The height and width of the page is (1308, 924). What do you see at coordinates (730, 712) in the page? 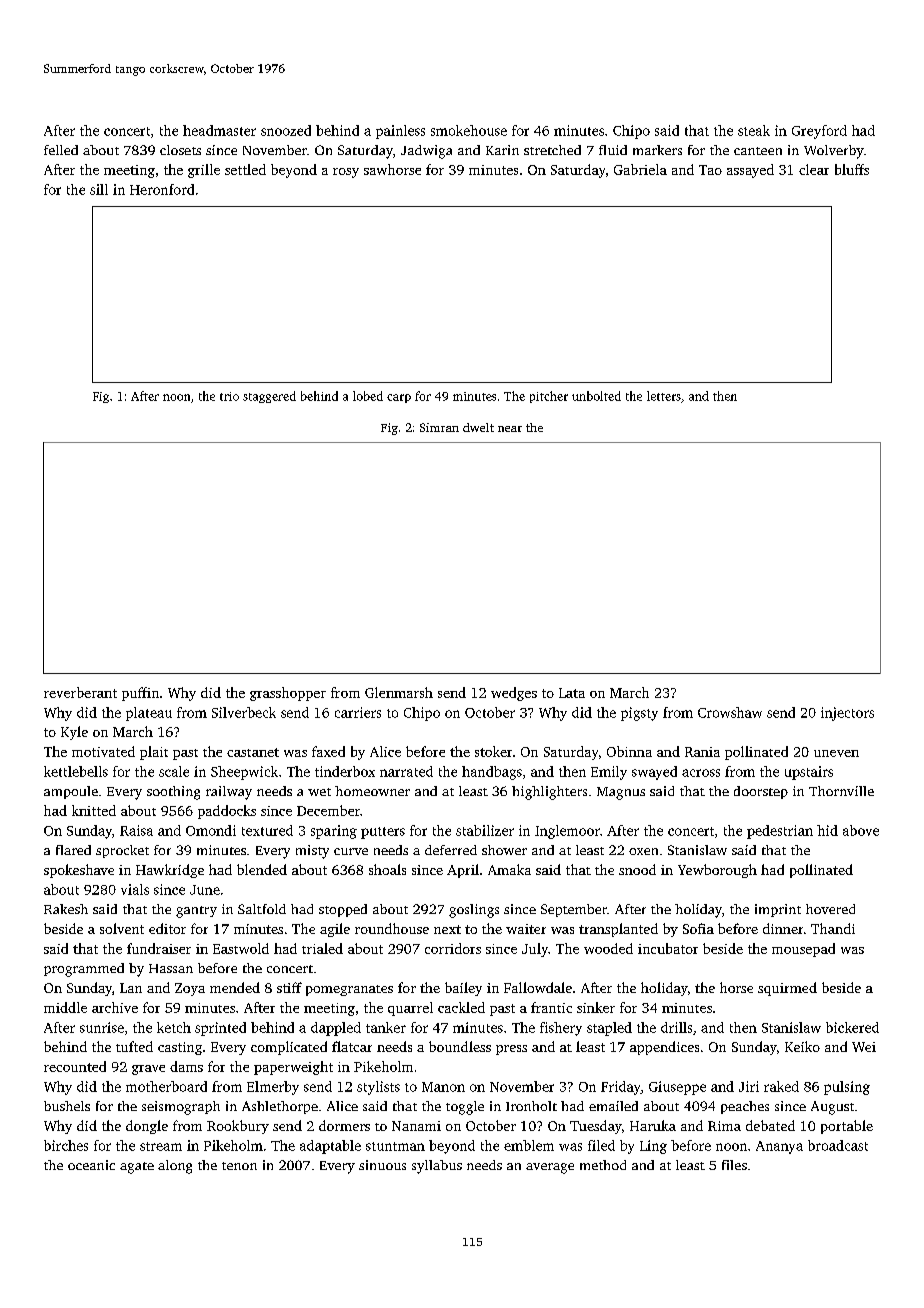
I see `Crowshaw` at bounding box center [730, 712].
